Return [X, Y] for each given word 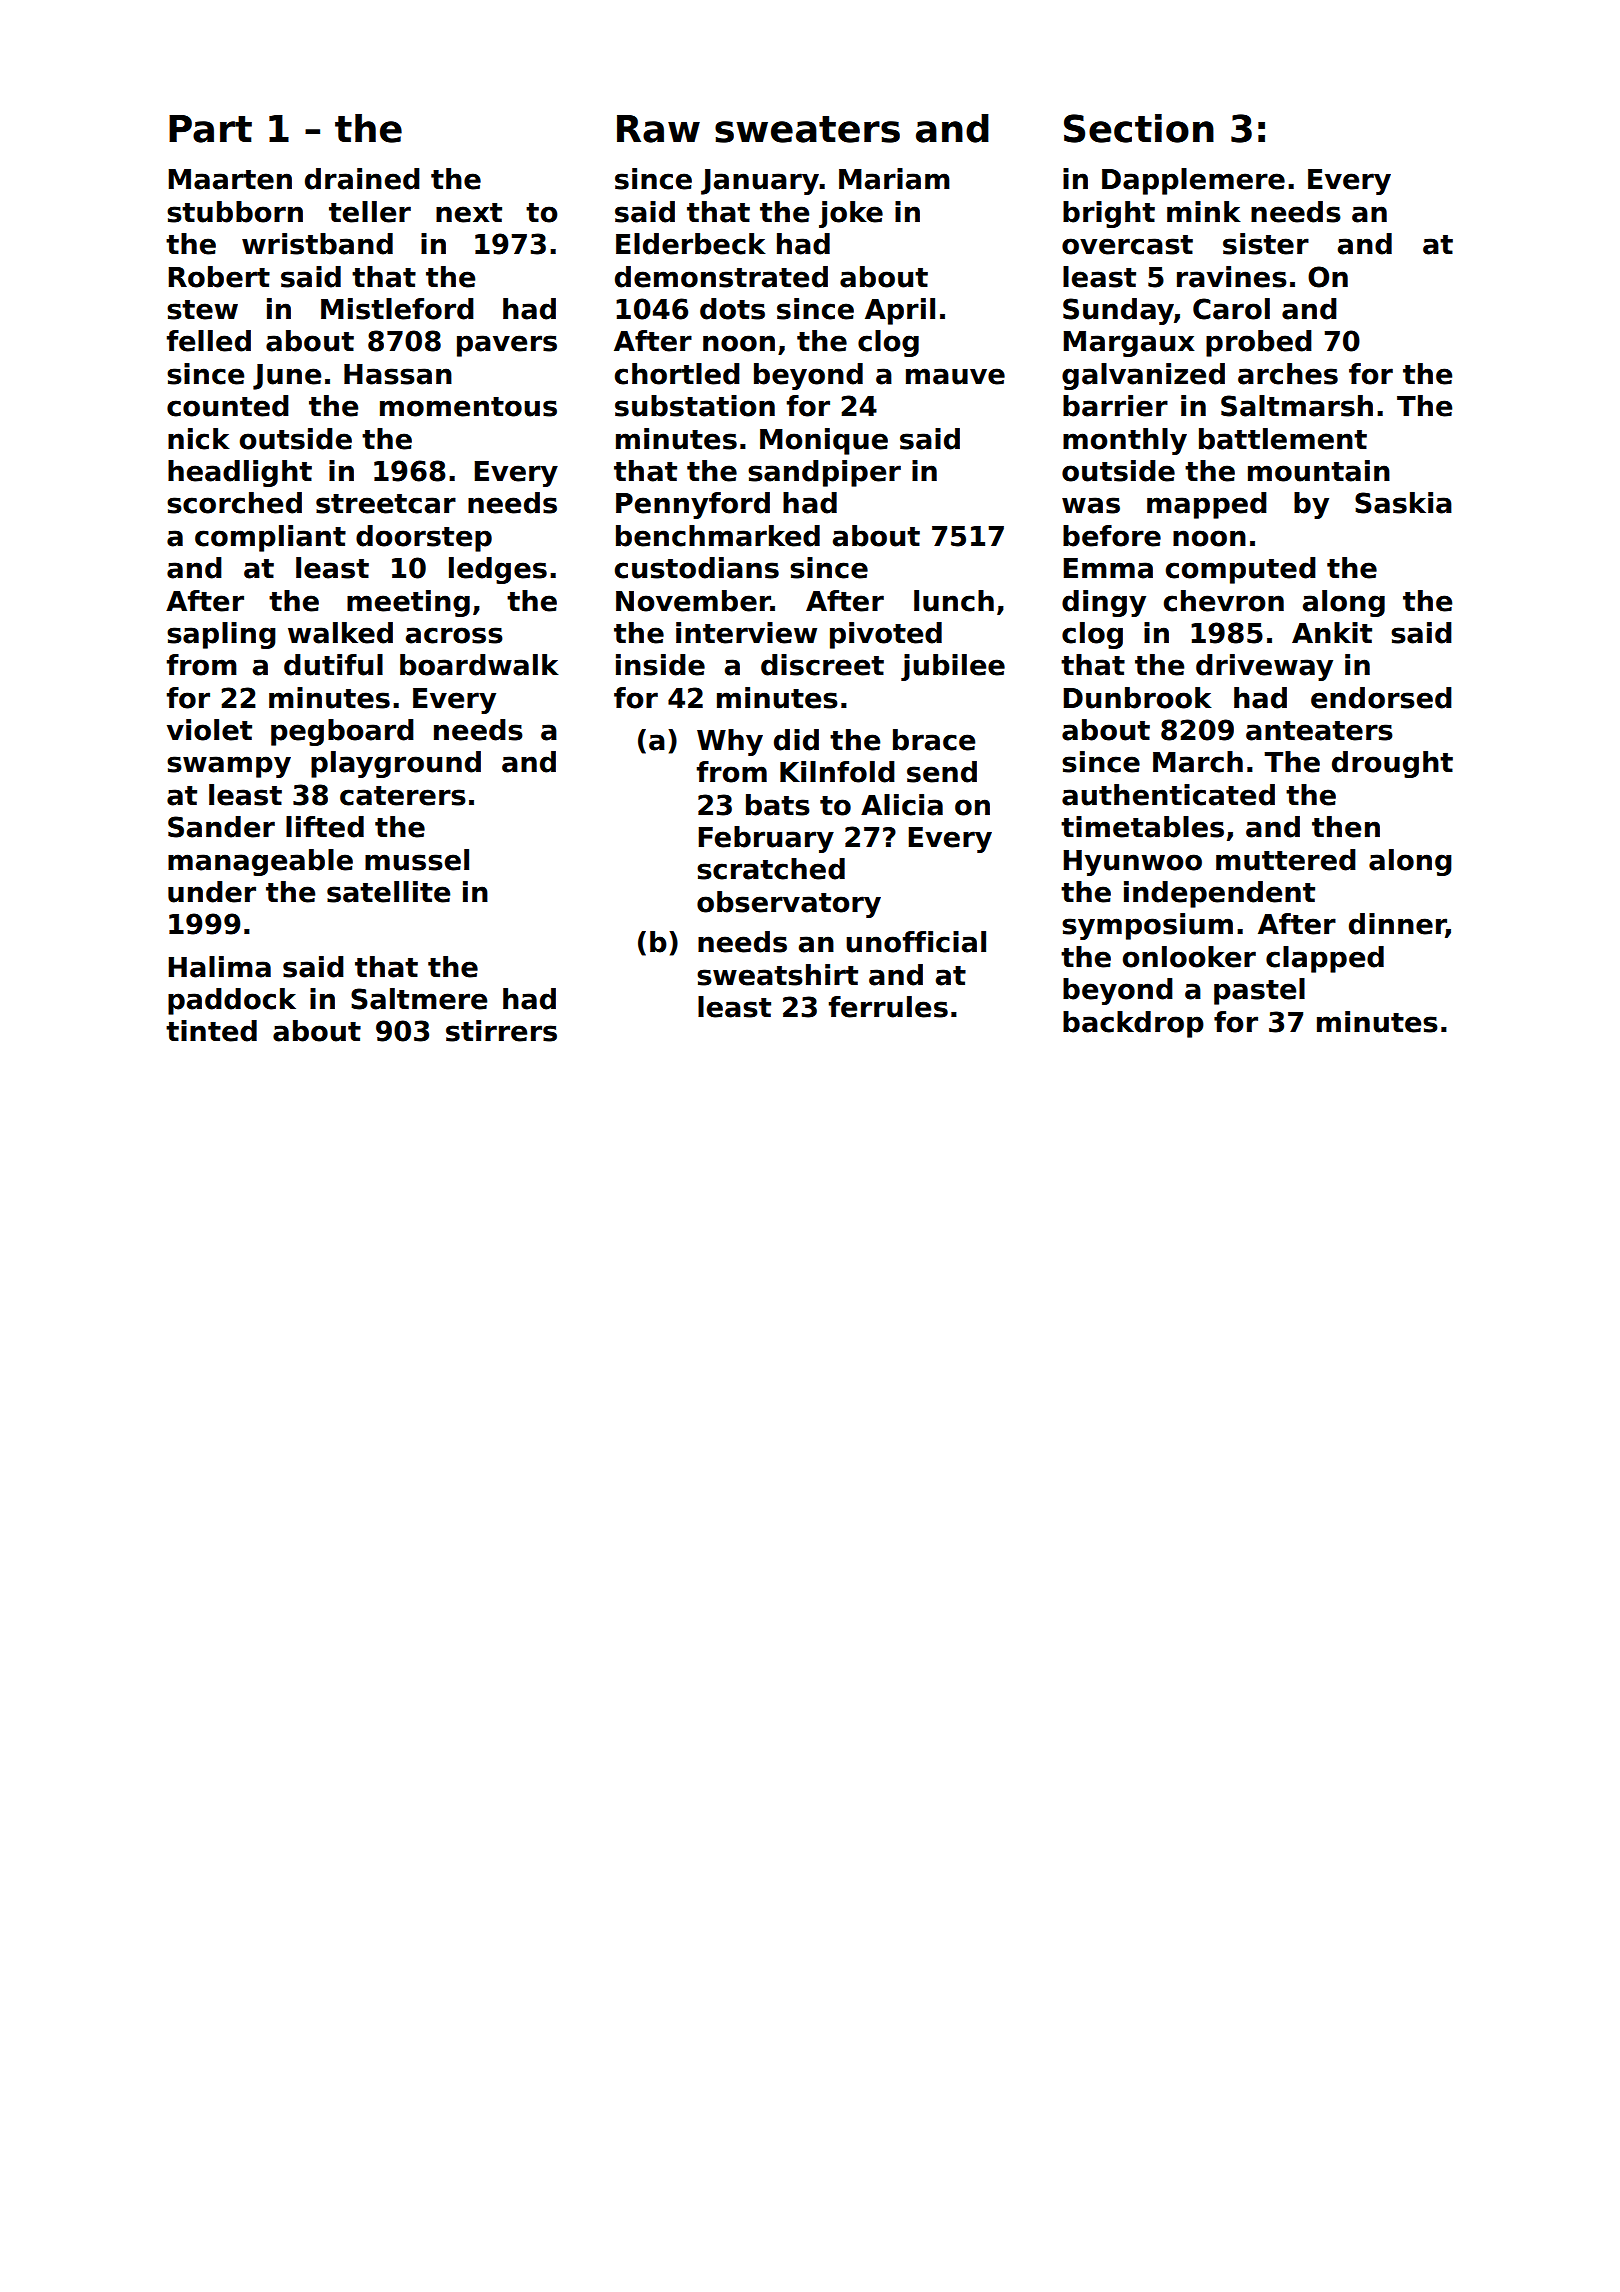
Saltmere [419, 999]
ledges [498, 570]
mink [1204, 211]
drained [362, 179]
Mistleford [397, 309]
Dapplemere [1193, 181]
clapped [1325, 959]
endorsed [1381, 698]
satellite [388, 892]
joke [851, 214]
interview [746, 633]
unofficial [916, 942]
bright [1109, 214]
